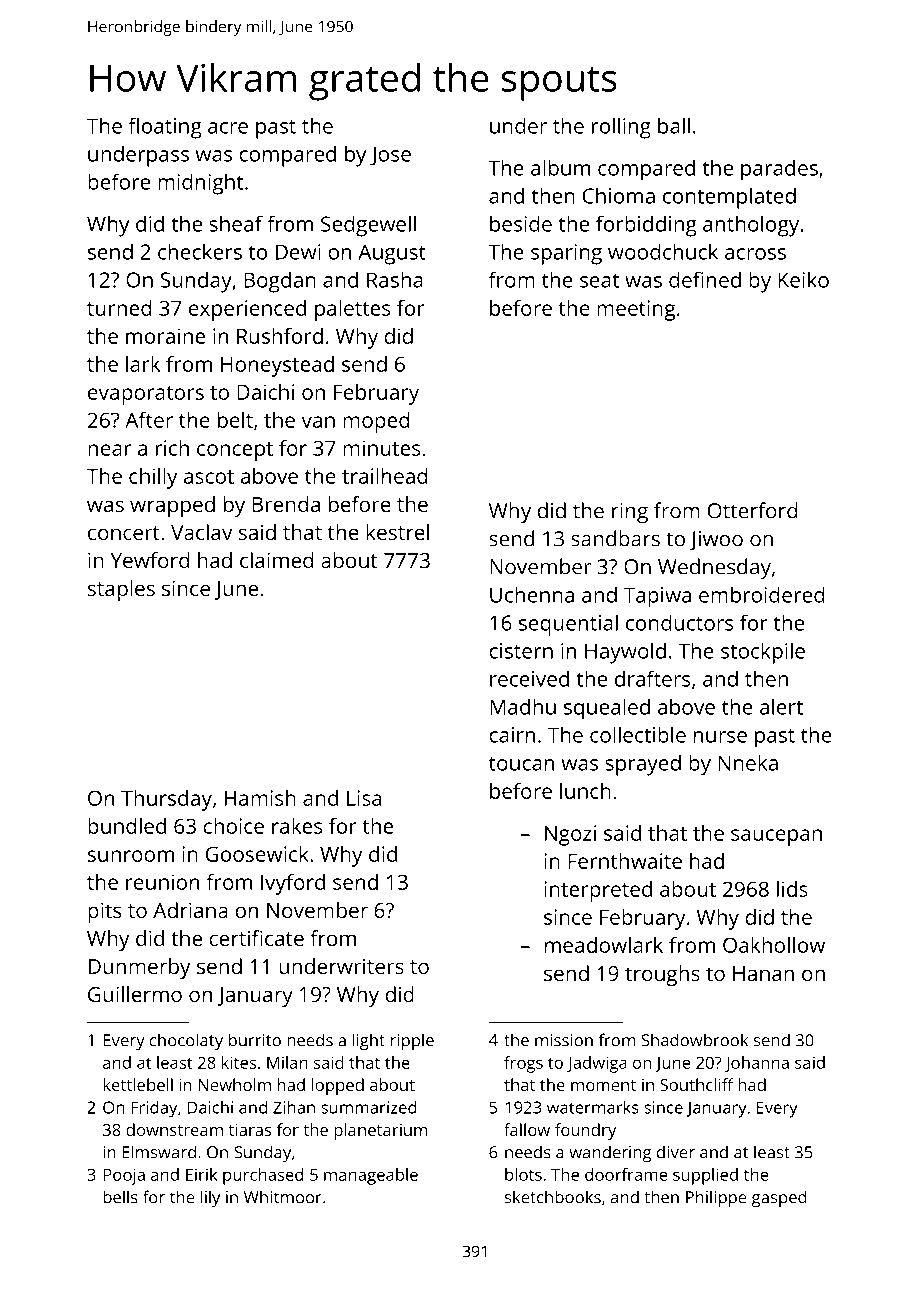 The height and width of the screenshot is (1311, 924). I want to click on kestrel, so click(398, 532).
